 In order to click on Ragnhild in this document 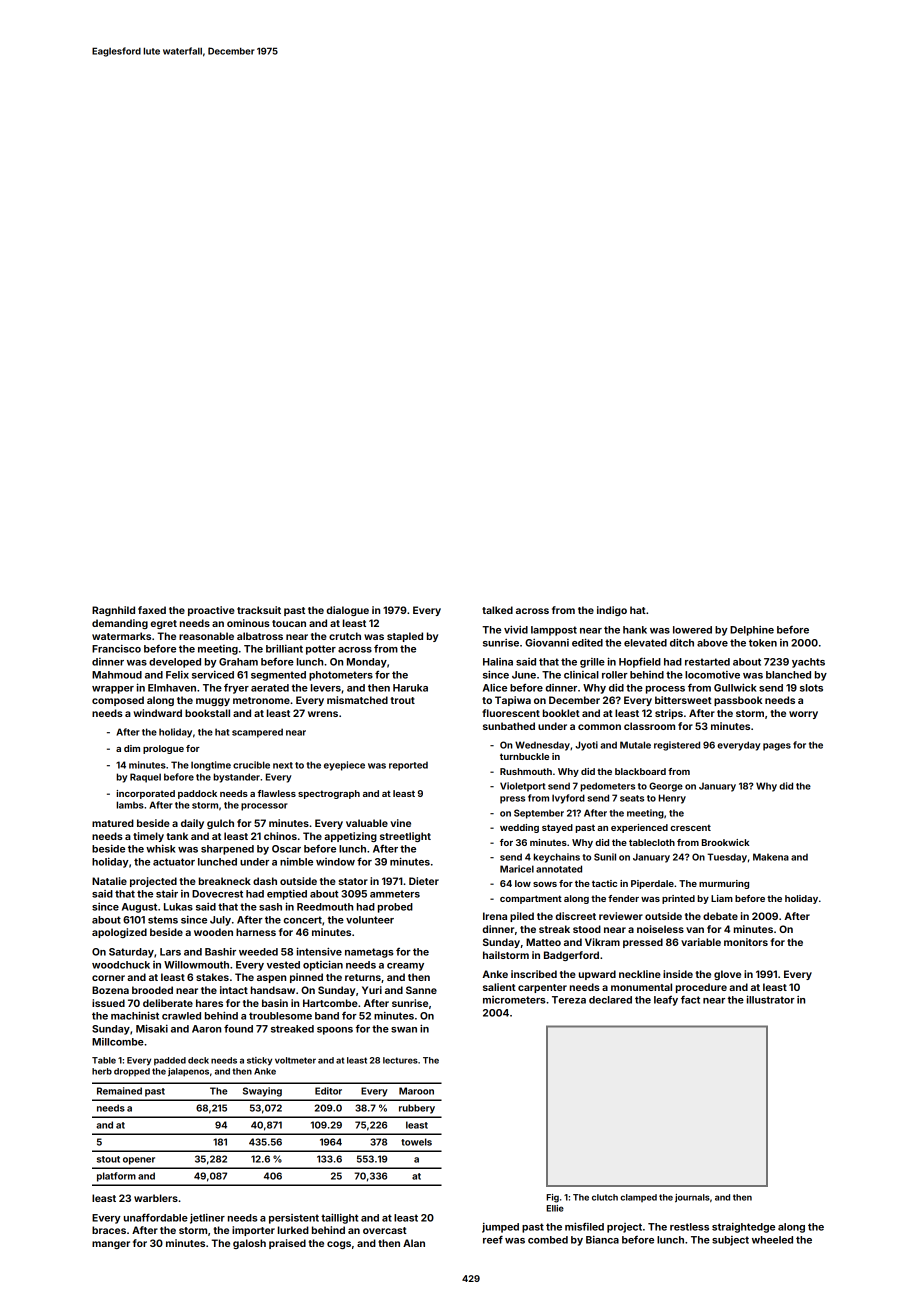, I will do `click(113, 611)`.
